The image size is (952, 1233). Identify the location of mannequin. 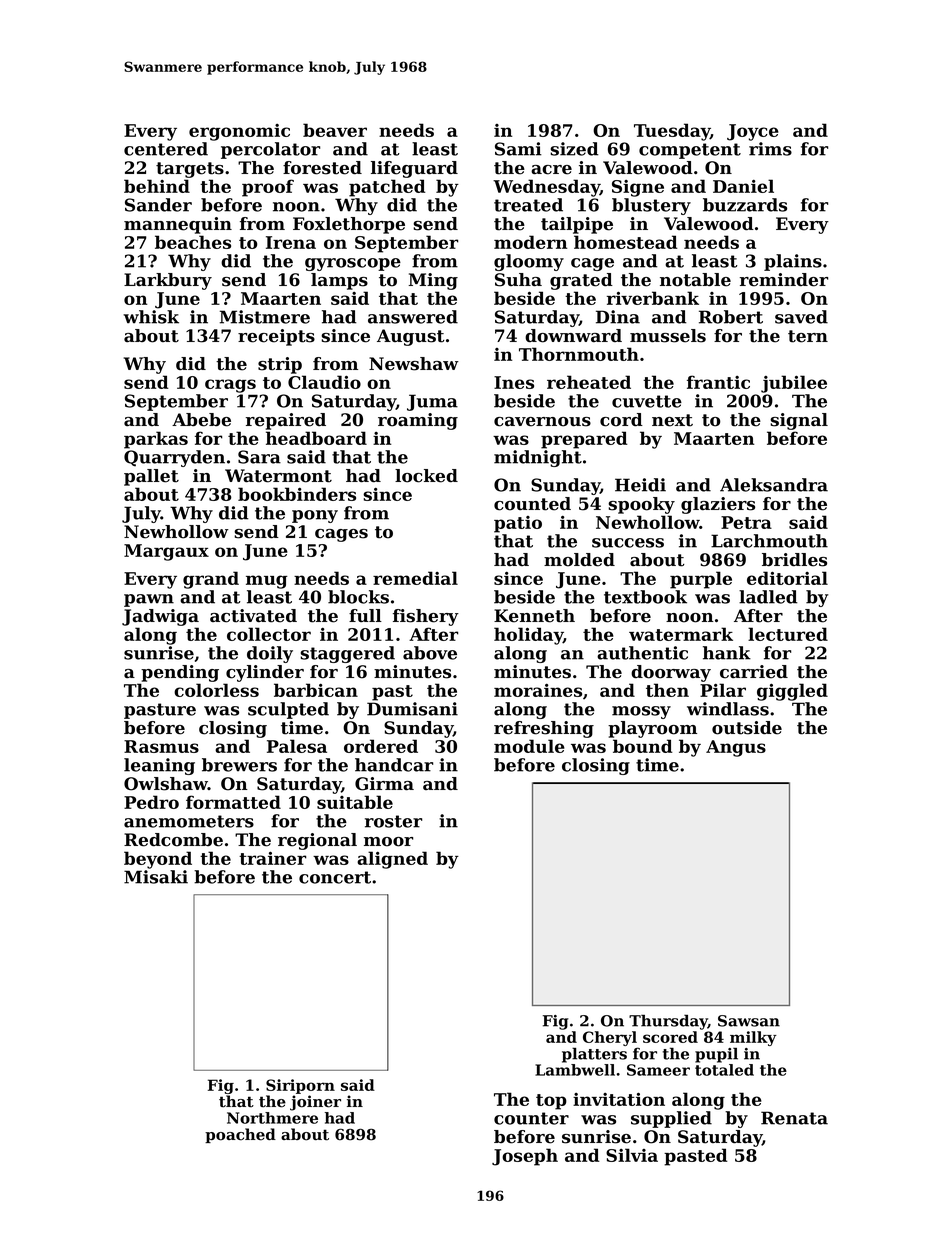
(178, 225).
